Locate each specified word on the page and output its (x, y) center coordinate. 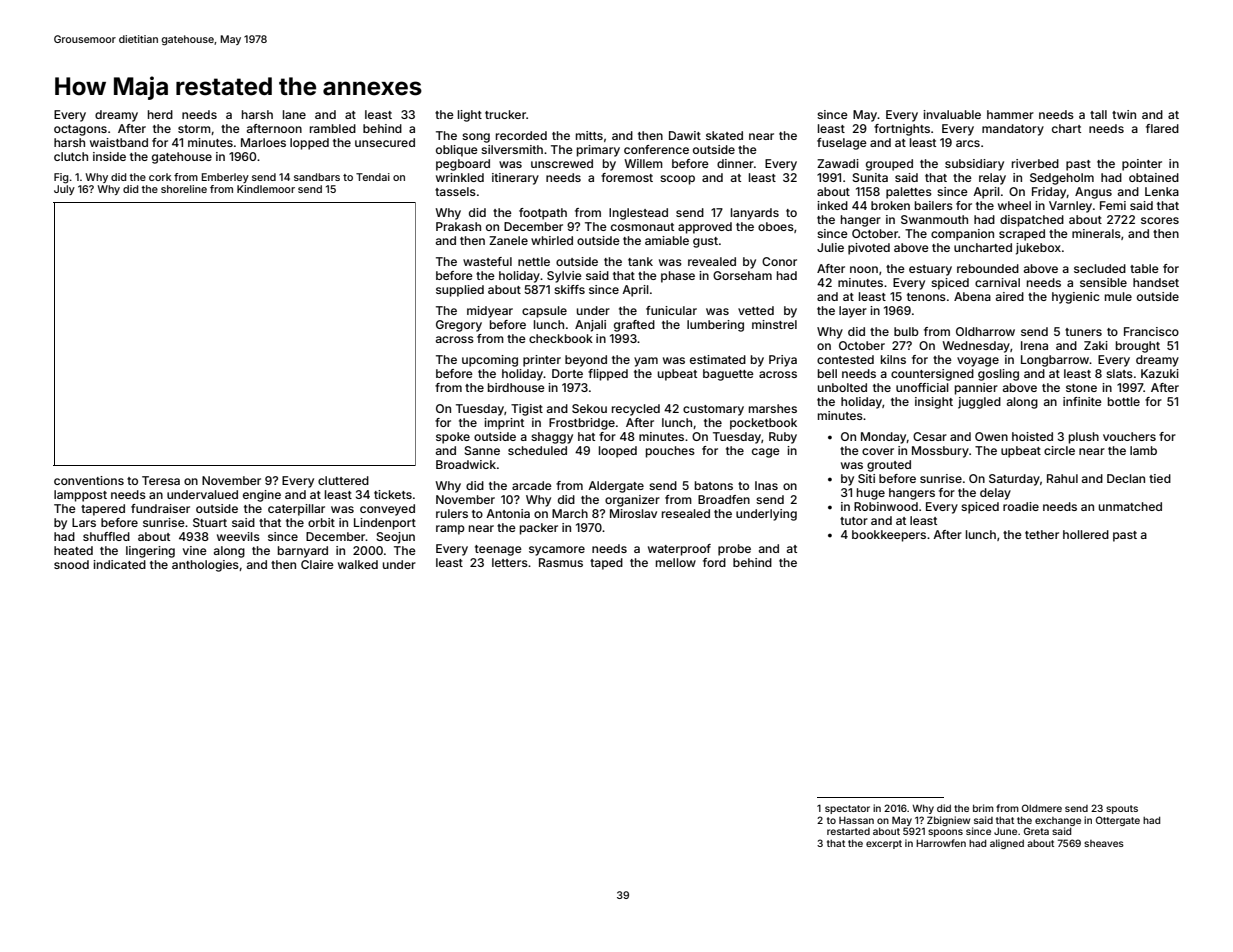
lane (294, 114)
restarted (848, 831)
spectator (847, 809)
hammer (1010, 114)
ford (714, 562)
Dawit (685, 135)
